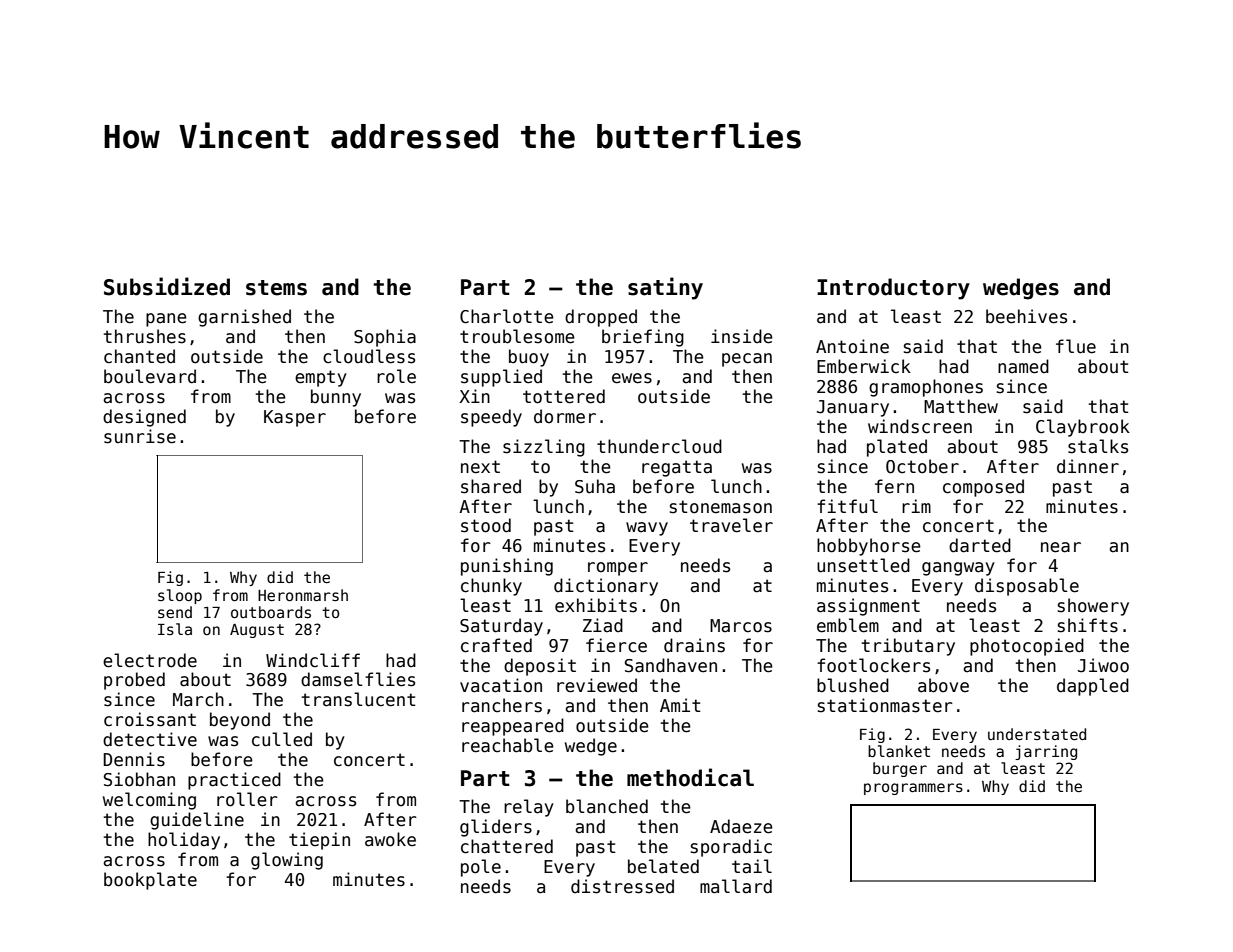  Describe the element at coordinates (853, 408) in the screenshot. I see `January` at that location.
